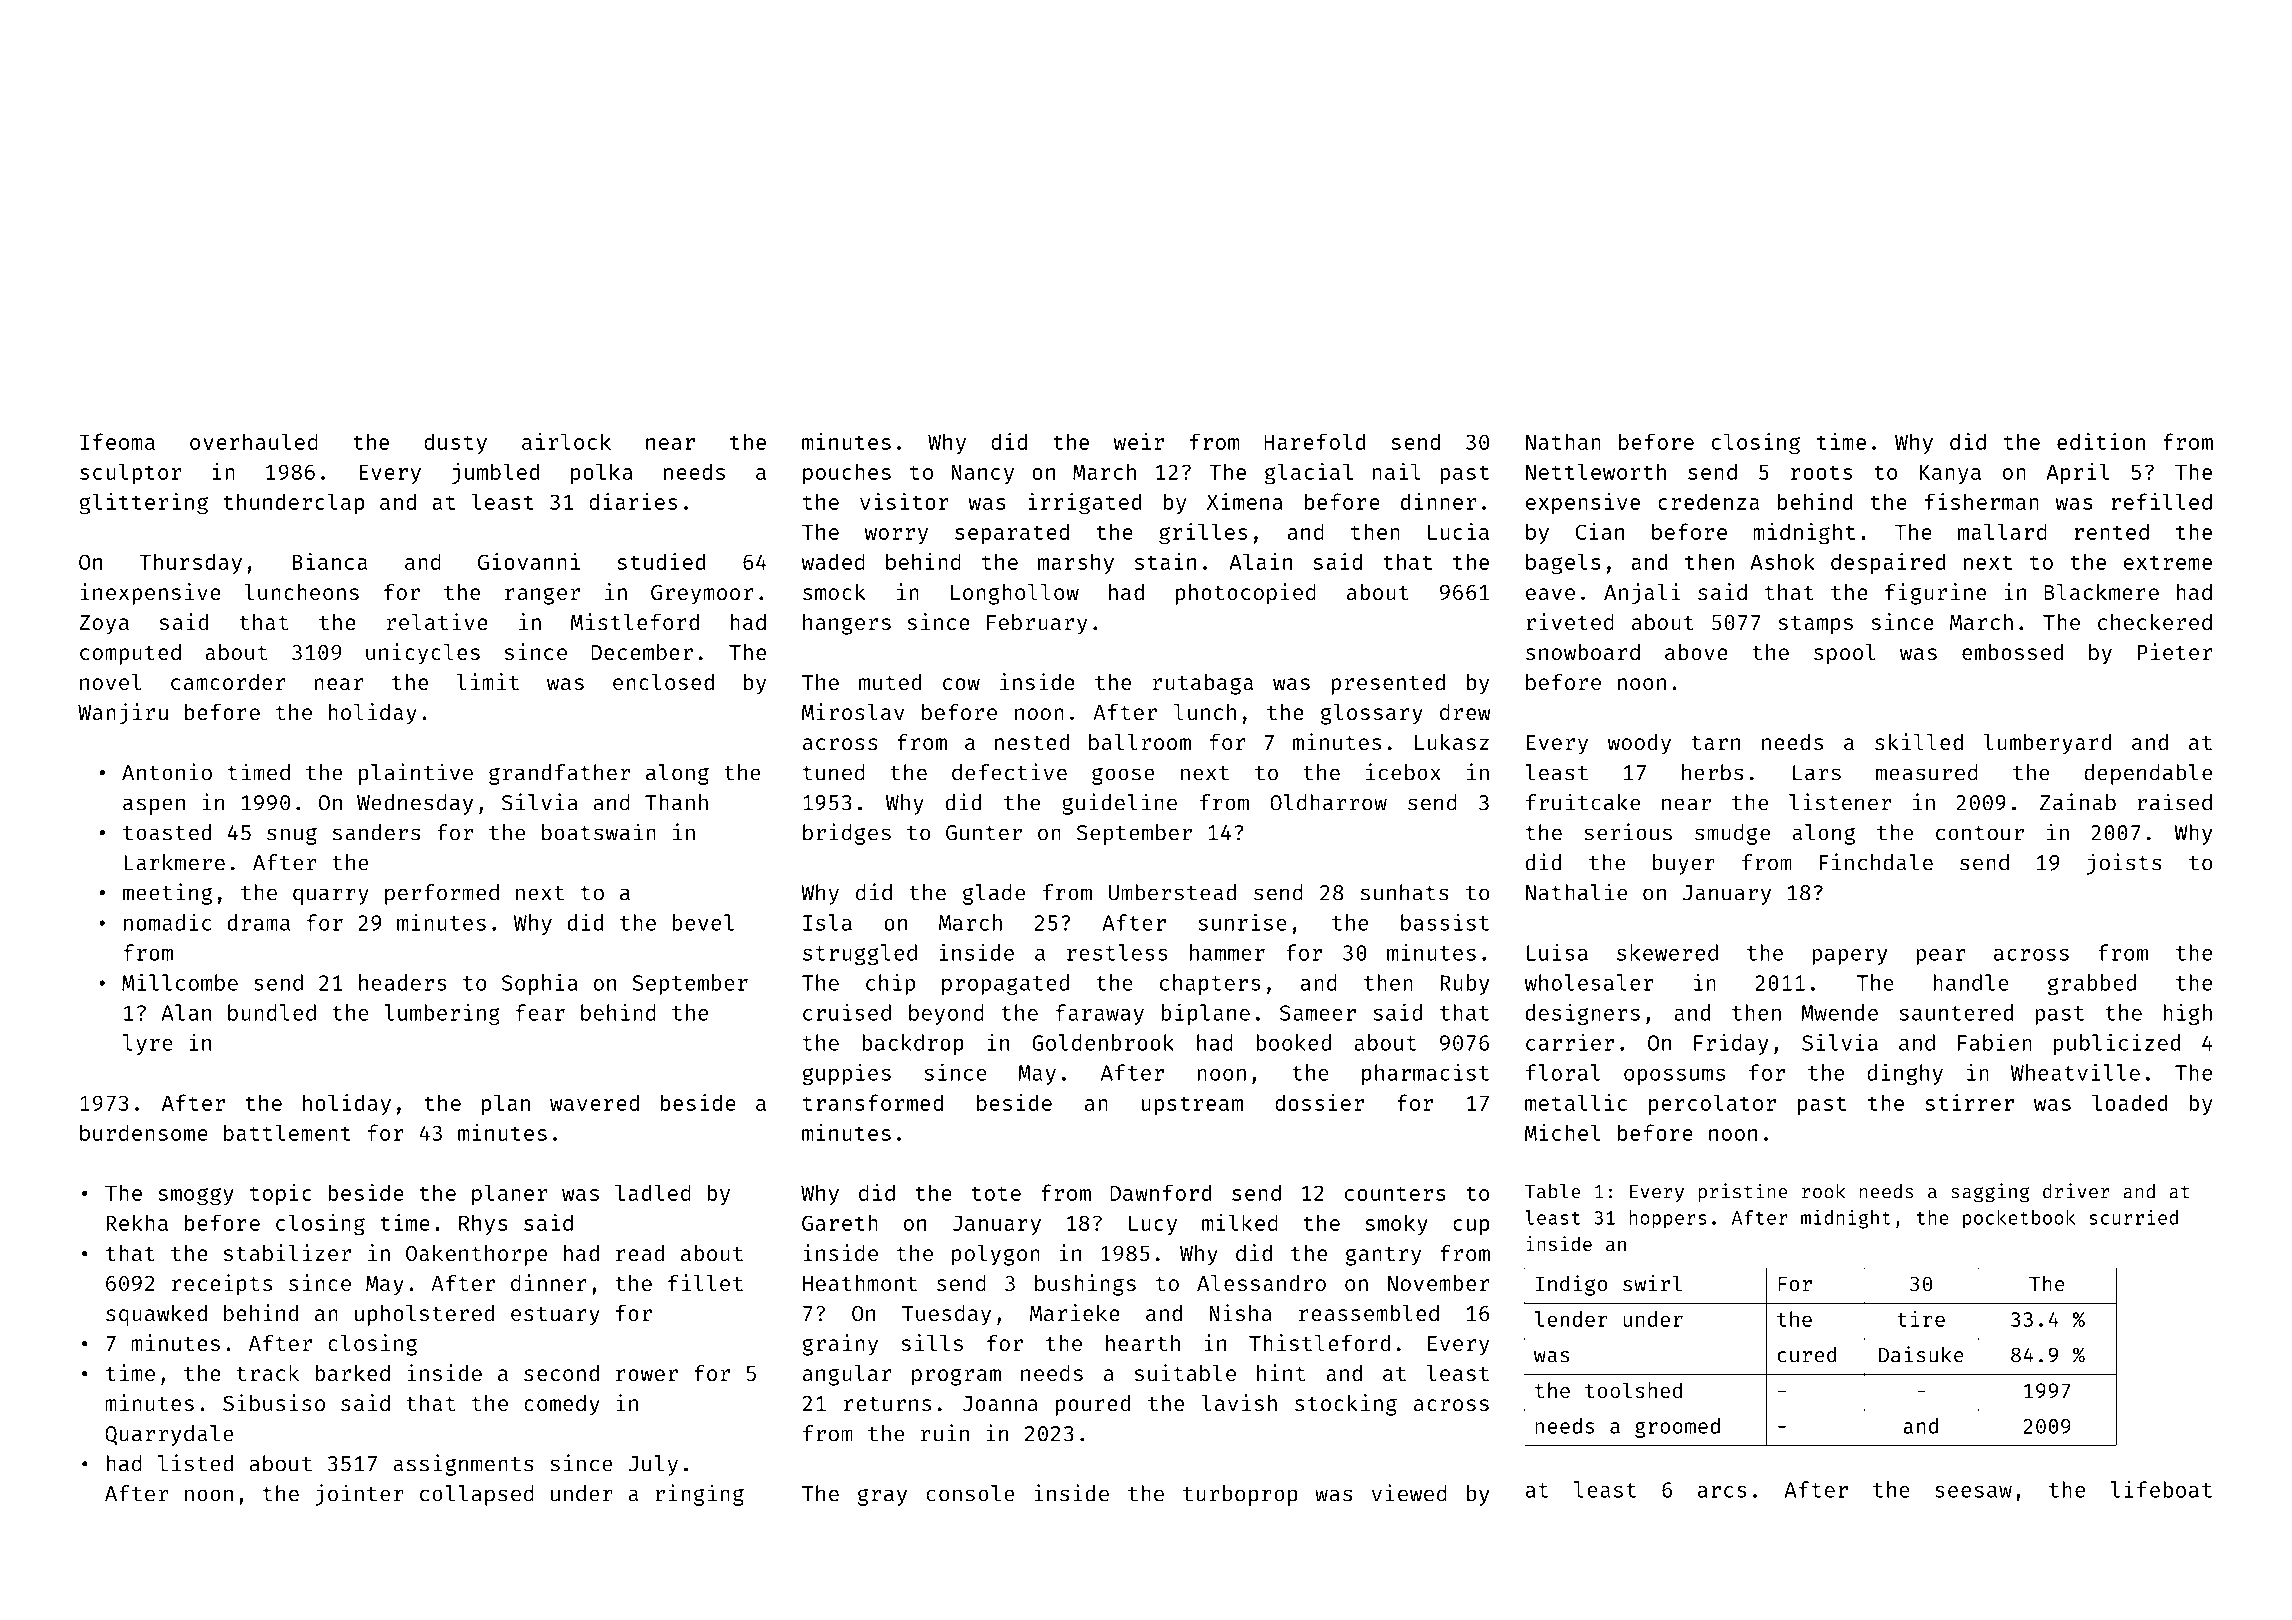 The height and width of the screenshot is (1620, 2292). What do you see at coordinates (274, 1402) in the screenshot?
I see `Sibusiso` at bounding box center [274, 1402].
